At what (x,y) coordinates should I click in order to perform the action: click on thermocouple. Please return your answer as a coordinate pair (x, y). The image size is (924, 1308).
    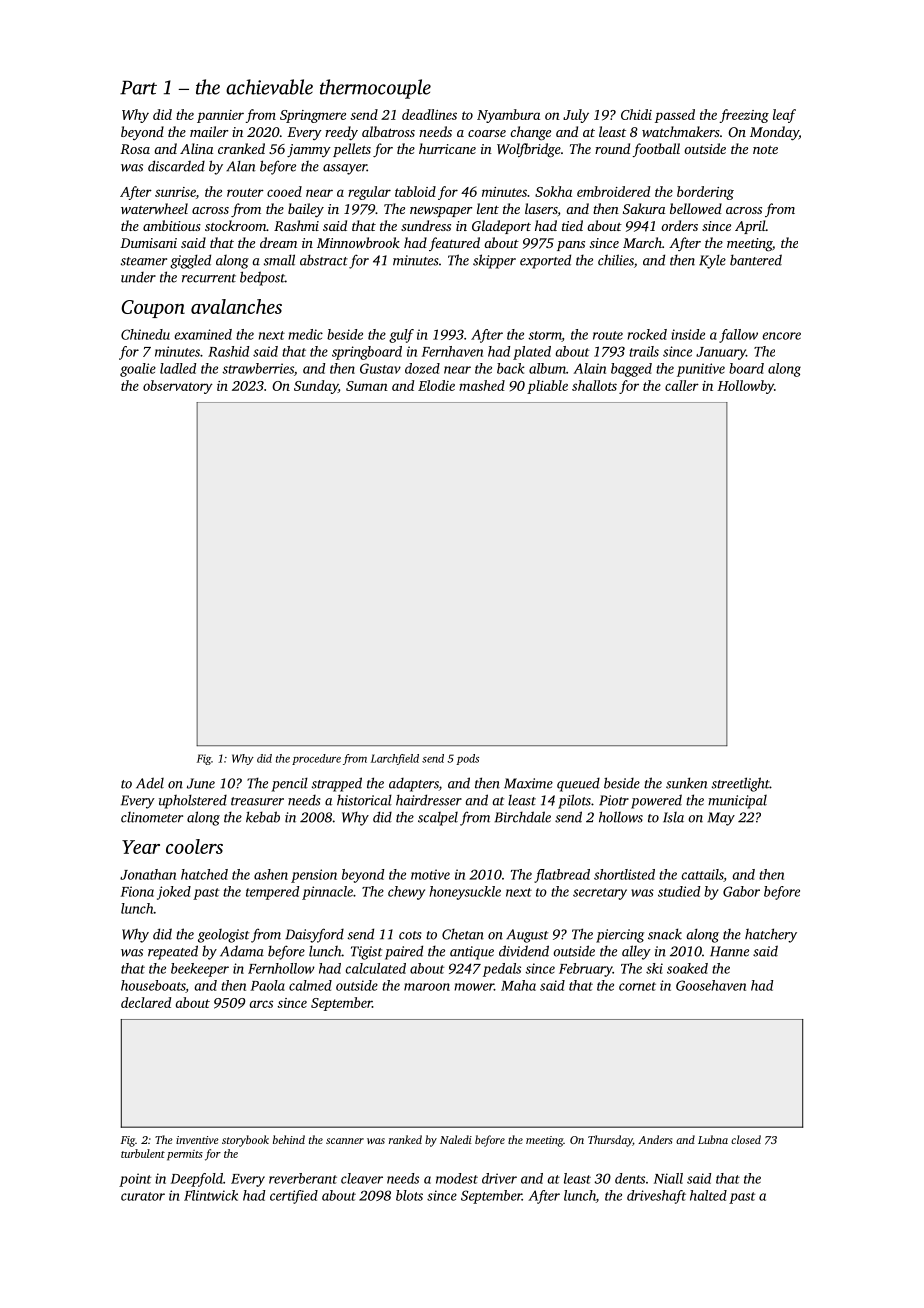
    Looking at the image, I should click on (375, 89).
